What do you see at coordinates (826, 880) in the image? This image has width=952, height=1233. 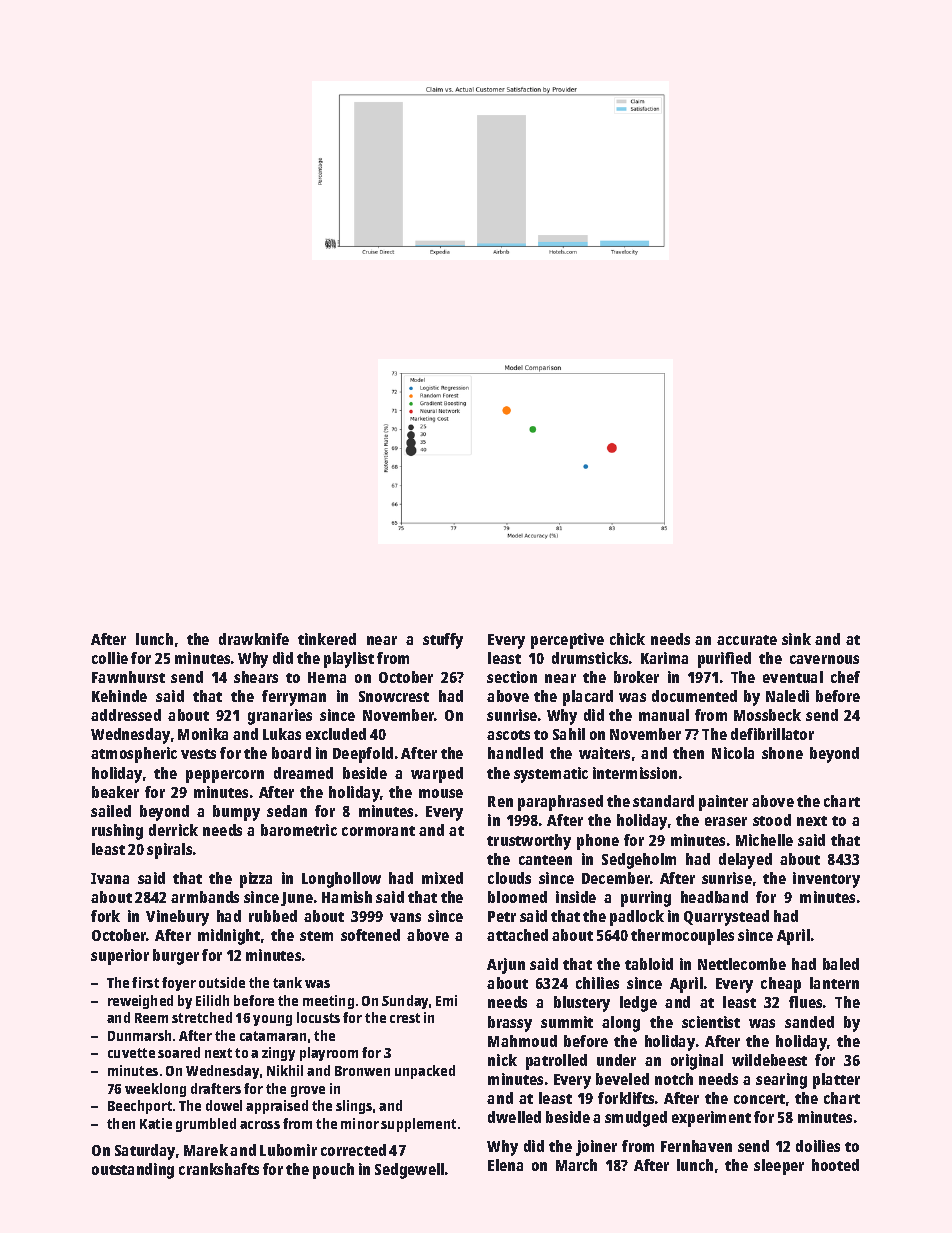 I see `inventory` at bounding box center [826, 880].
